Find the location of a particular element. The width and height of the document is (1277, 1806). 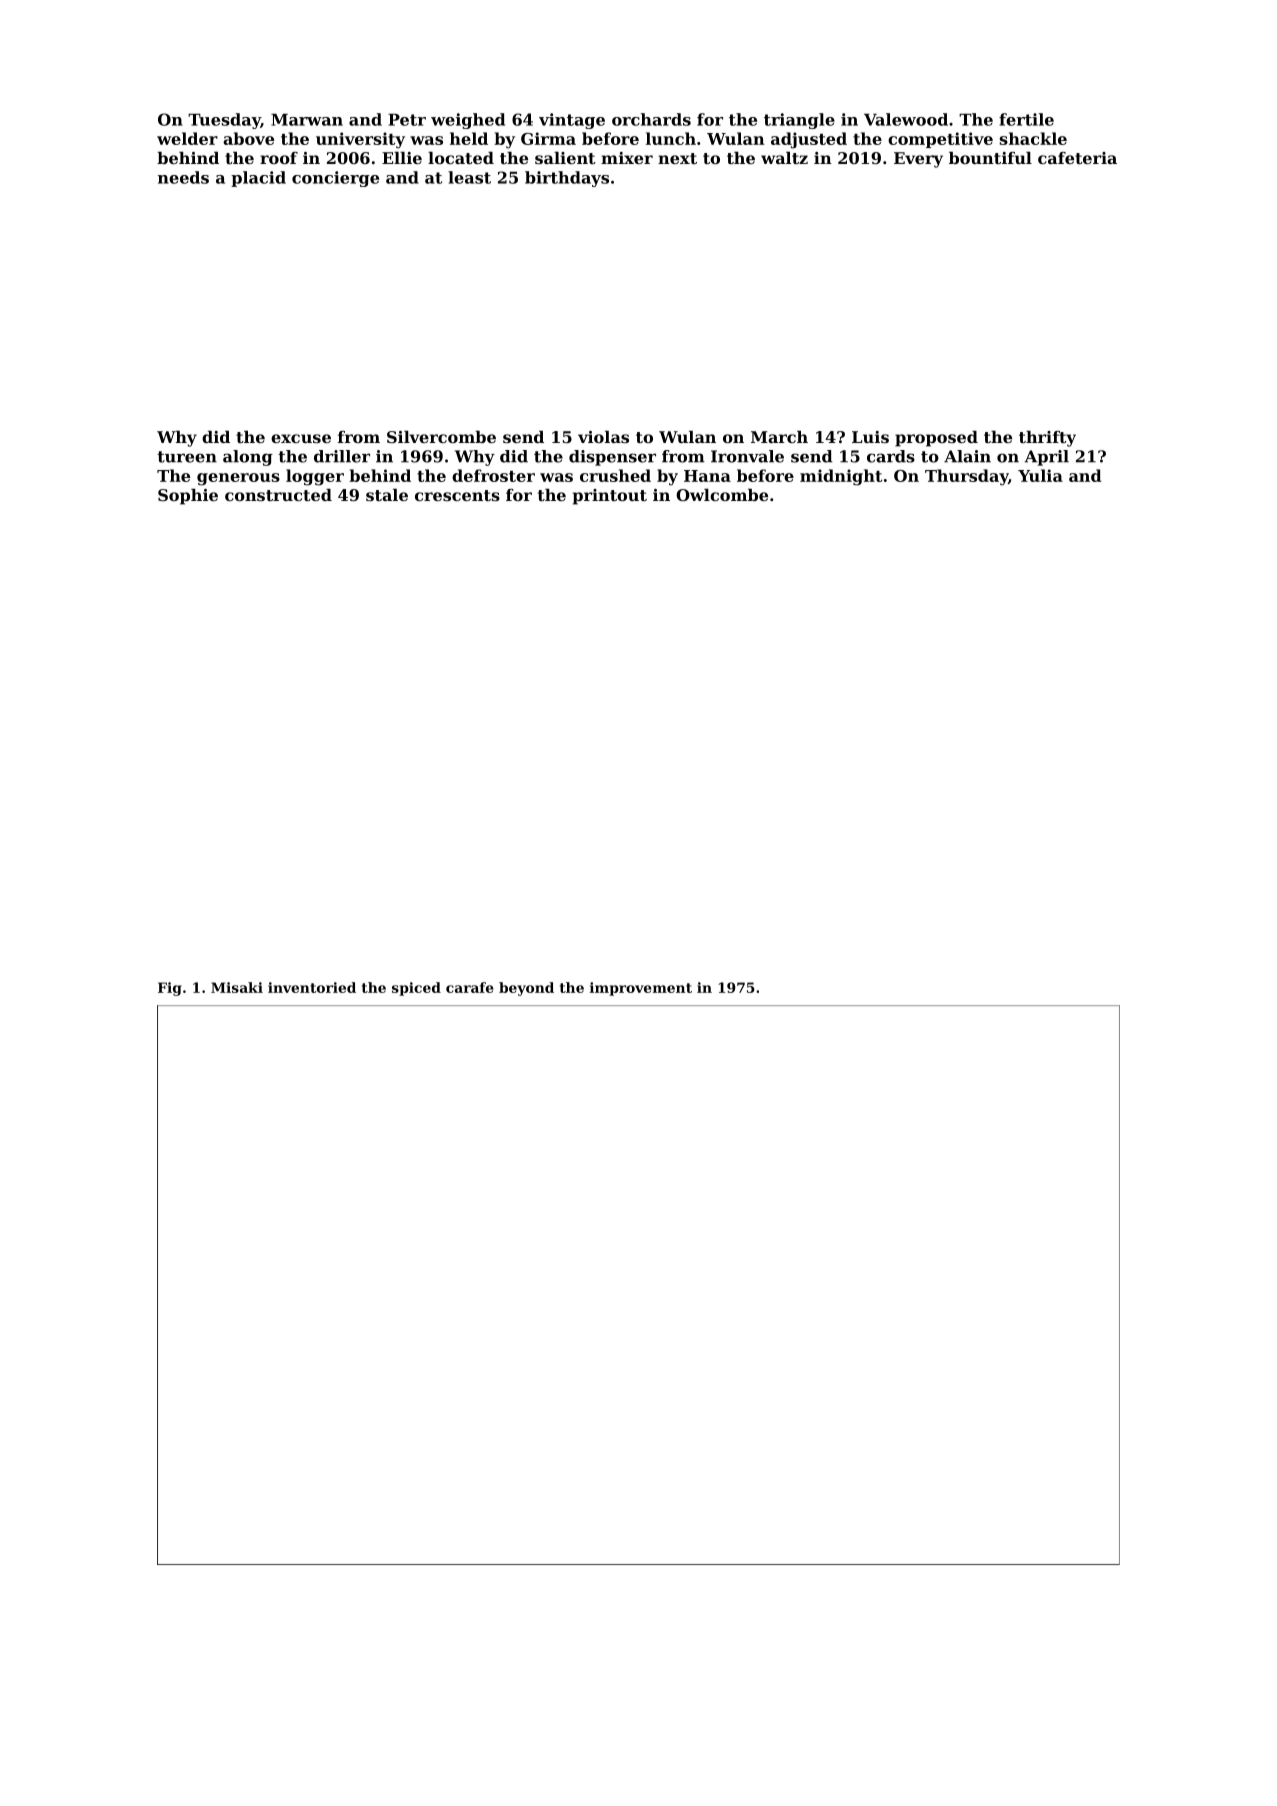

Owlcombe is located at coordinates (722, 495).
